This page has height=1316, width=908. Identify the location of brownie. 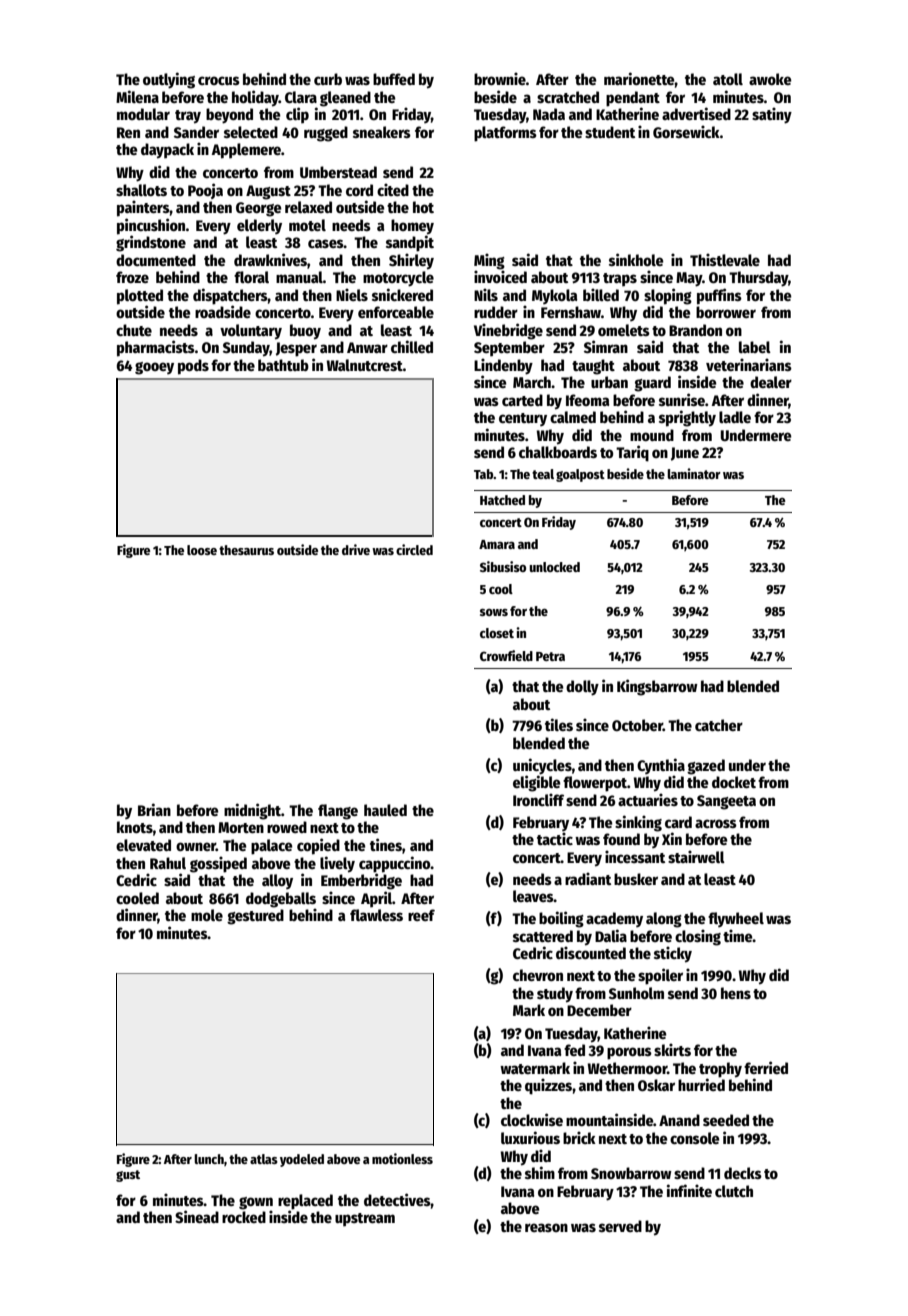
(500, 78).
